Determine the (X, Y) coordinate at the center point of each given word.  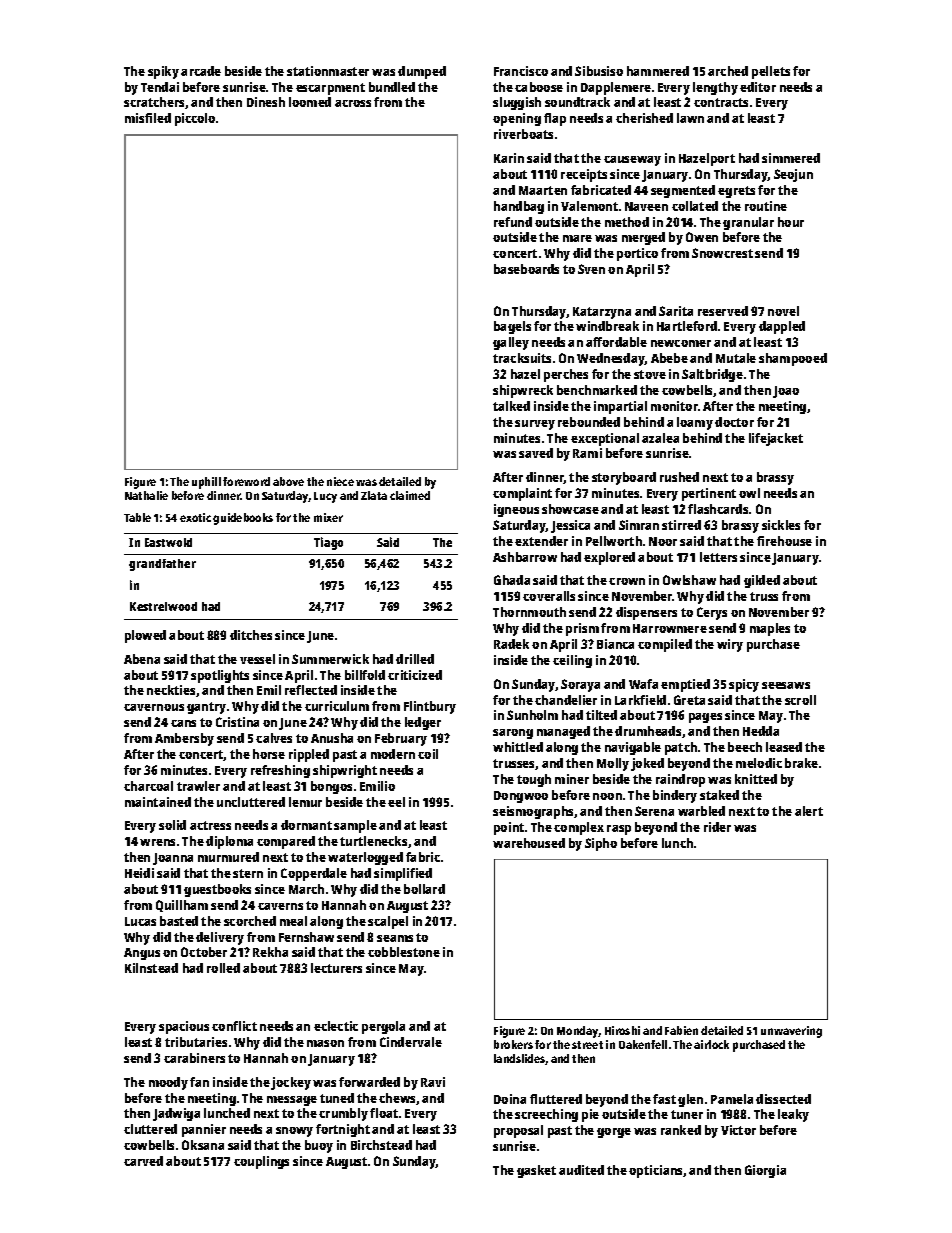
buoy (319, 1146)
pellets (771, 72)
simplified (403, 874)
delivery (220, 938)
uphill (206, 483)
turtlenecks (373, 841)
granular (748, 223)
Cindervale (411, 1042)
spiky (163, 72)
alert (809, 811)
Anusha (332, 738)
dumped (422, 72)
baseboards (526, 269)
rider (717, 827)
